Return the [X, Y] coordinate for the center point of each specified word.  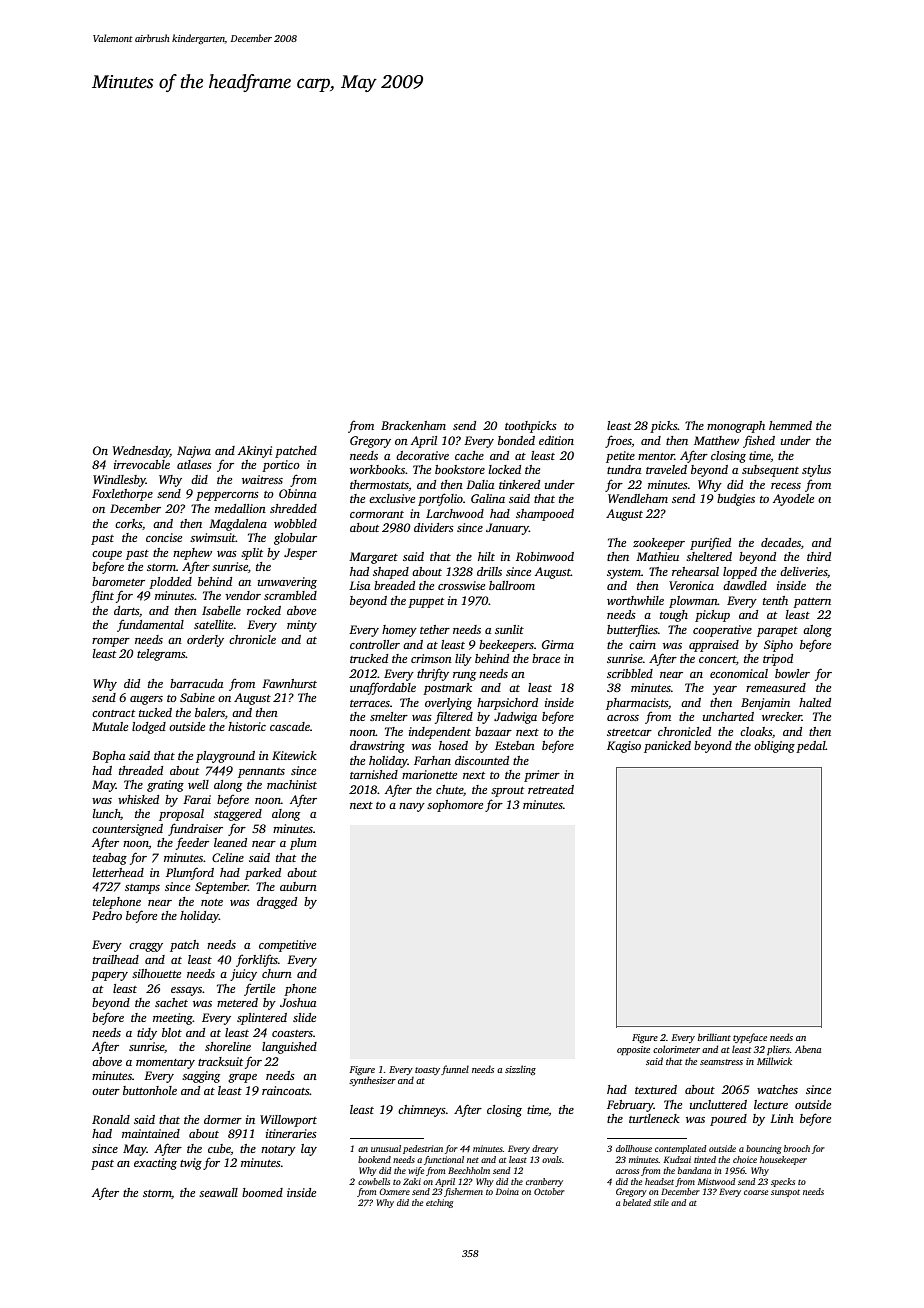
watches [777, 1089]
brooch [797, 1148]
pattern [812, 603]
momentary [165, 1064]
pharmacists [637, 704]
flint [102, 596]
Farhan [432, 760]
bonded [516, 440]
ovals [552, 1159]
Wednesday [141, 452]
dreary [545, 1149]
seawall [218, 1192]
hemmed [790, 425]
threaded [141, 770]
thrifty [433, 674]
